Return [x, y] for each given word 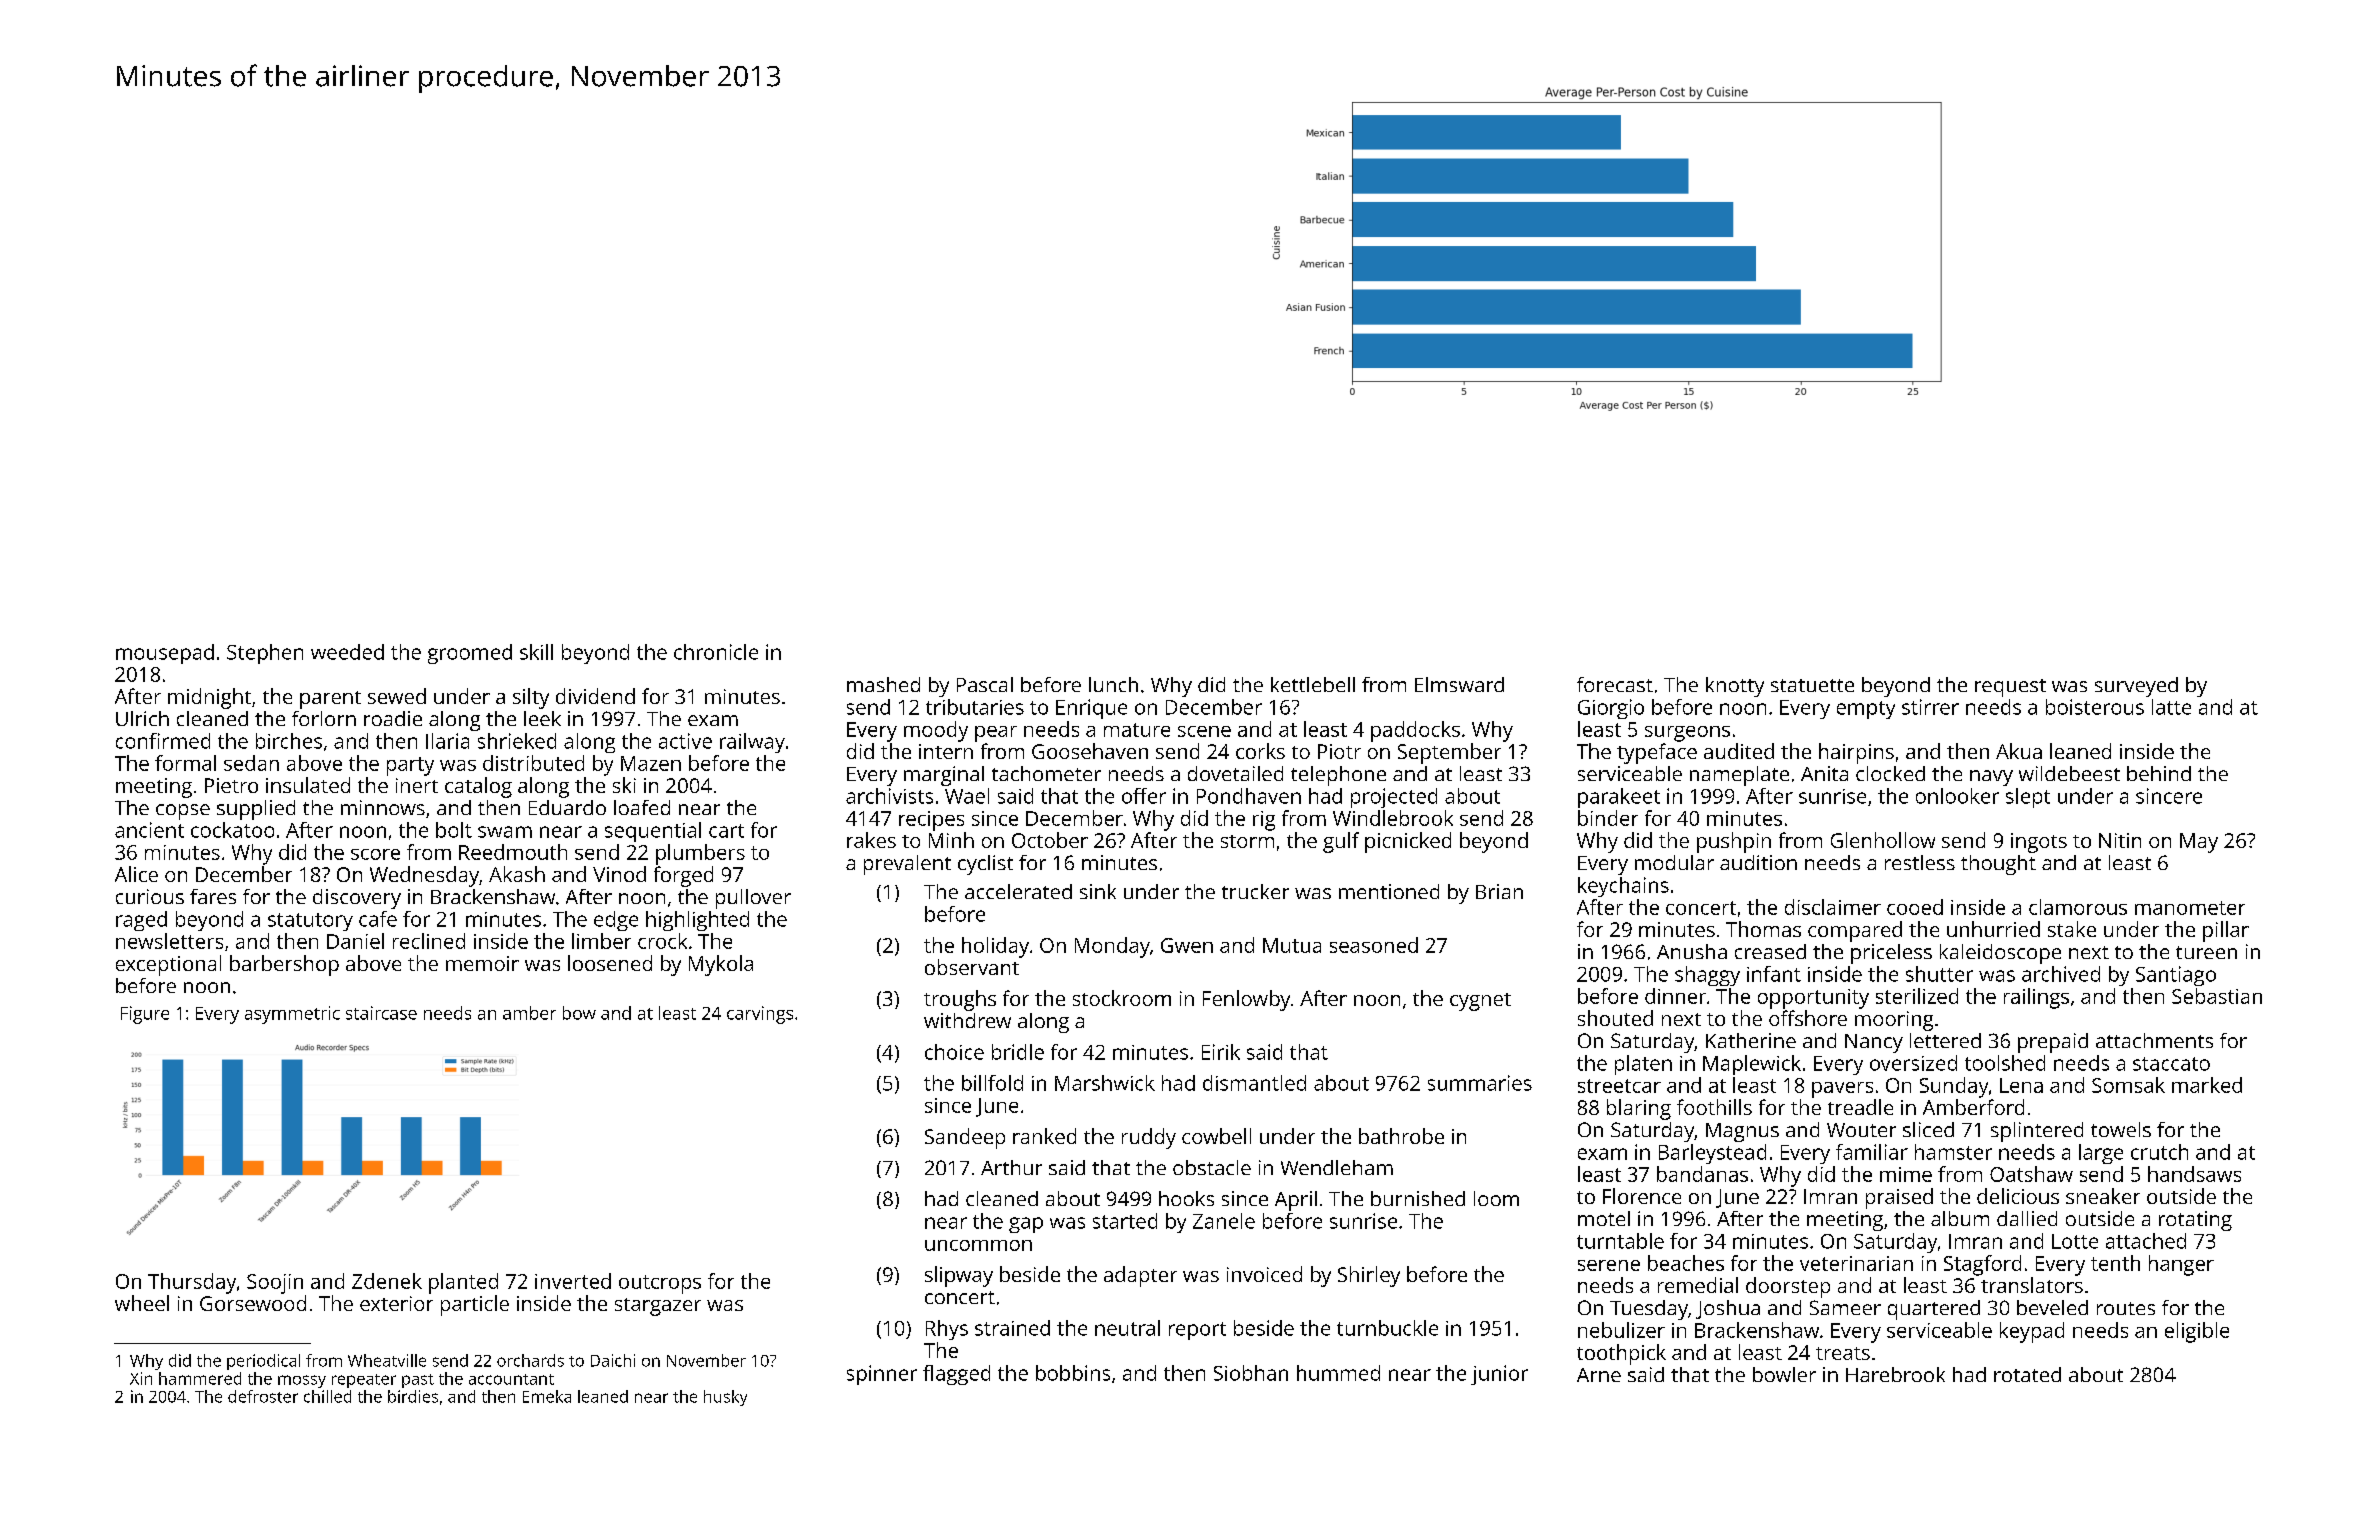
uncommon [978, 1245]
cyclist [985, 865]
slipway [959, 1276]
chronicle [716, 652]
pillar [2226, 931]
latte [2171, 707]
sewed [397, 696]
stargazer [658, 1307]
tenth [2115, 1263]
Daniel [355, 941]
